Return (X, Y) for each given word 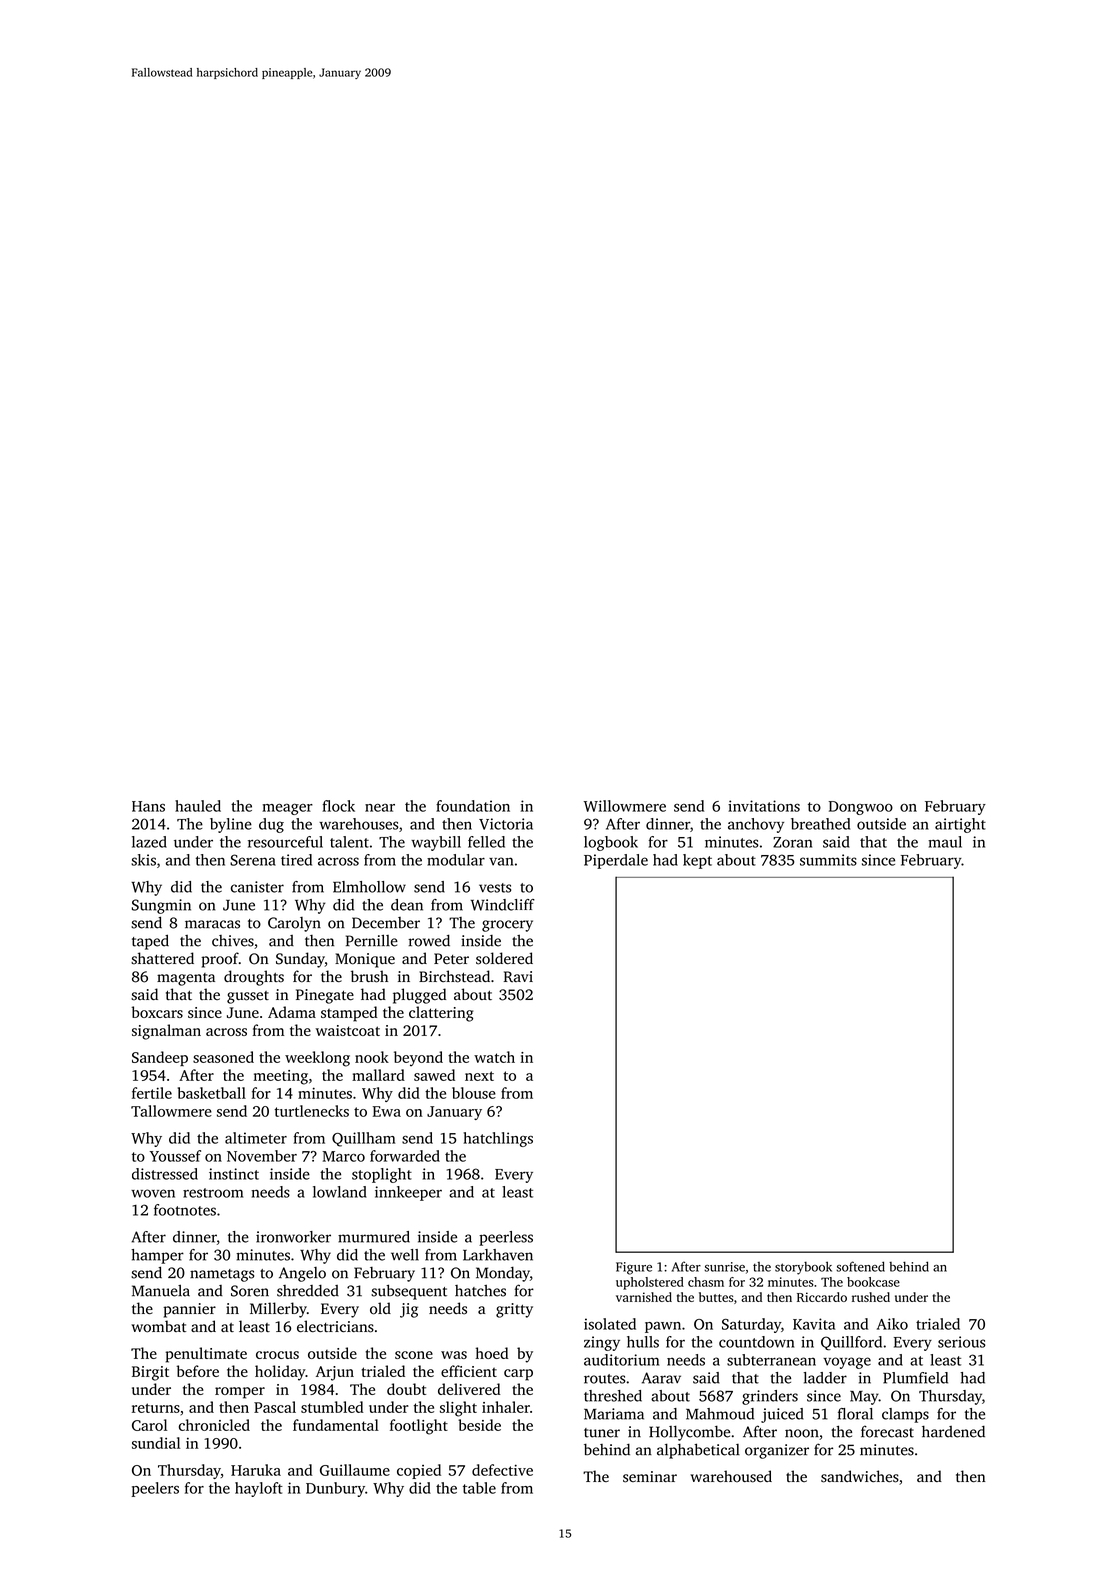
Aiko (892, 1324)
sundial (156, 1443)
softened (860, 1266)
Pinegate (325, 996)
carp (518, 1375)
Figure (634, 1268)
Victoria (506, 824)
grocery (507, 926)
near (380, 808)
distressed (165, 1174)
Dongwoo (861, 808)
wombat (158, 1326)
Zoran (792, 842)
